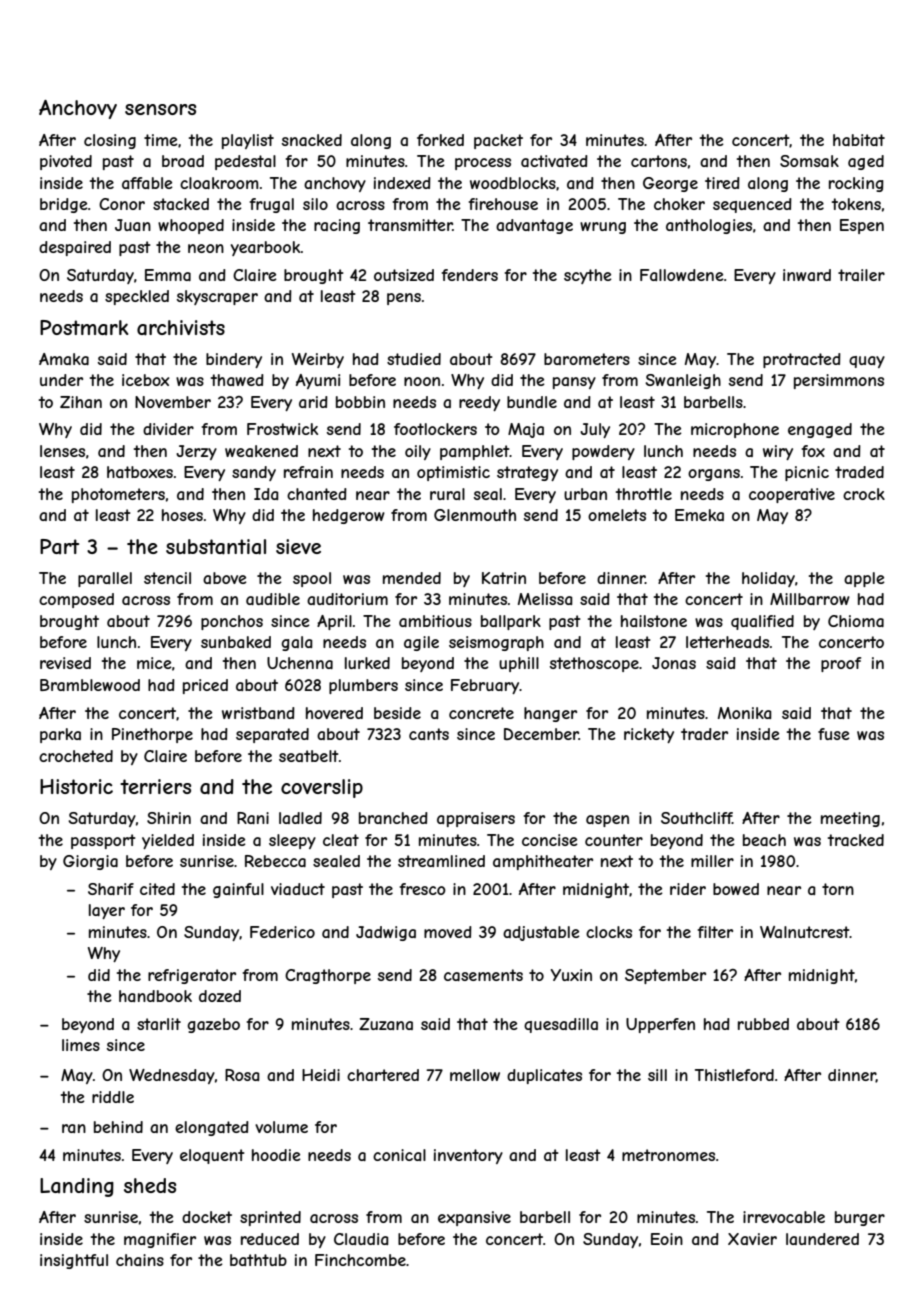  What do you see at coordinates (496, 643) in the screenshot?
I see `seismograph` at bounding box center [496, 643].
